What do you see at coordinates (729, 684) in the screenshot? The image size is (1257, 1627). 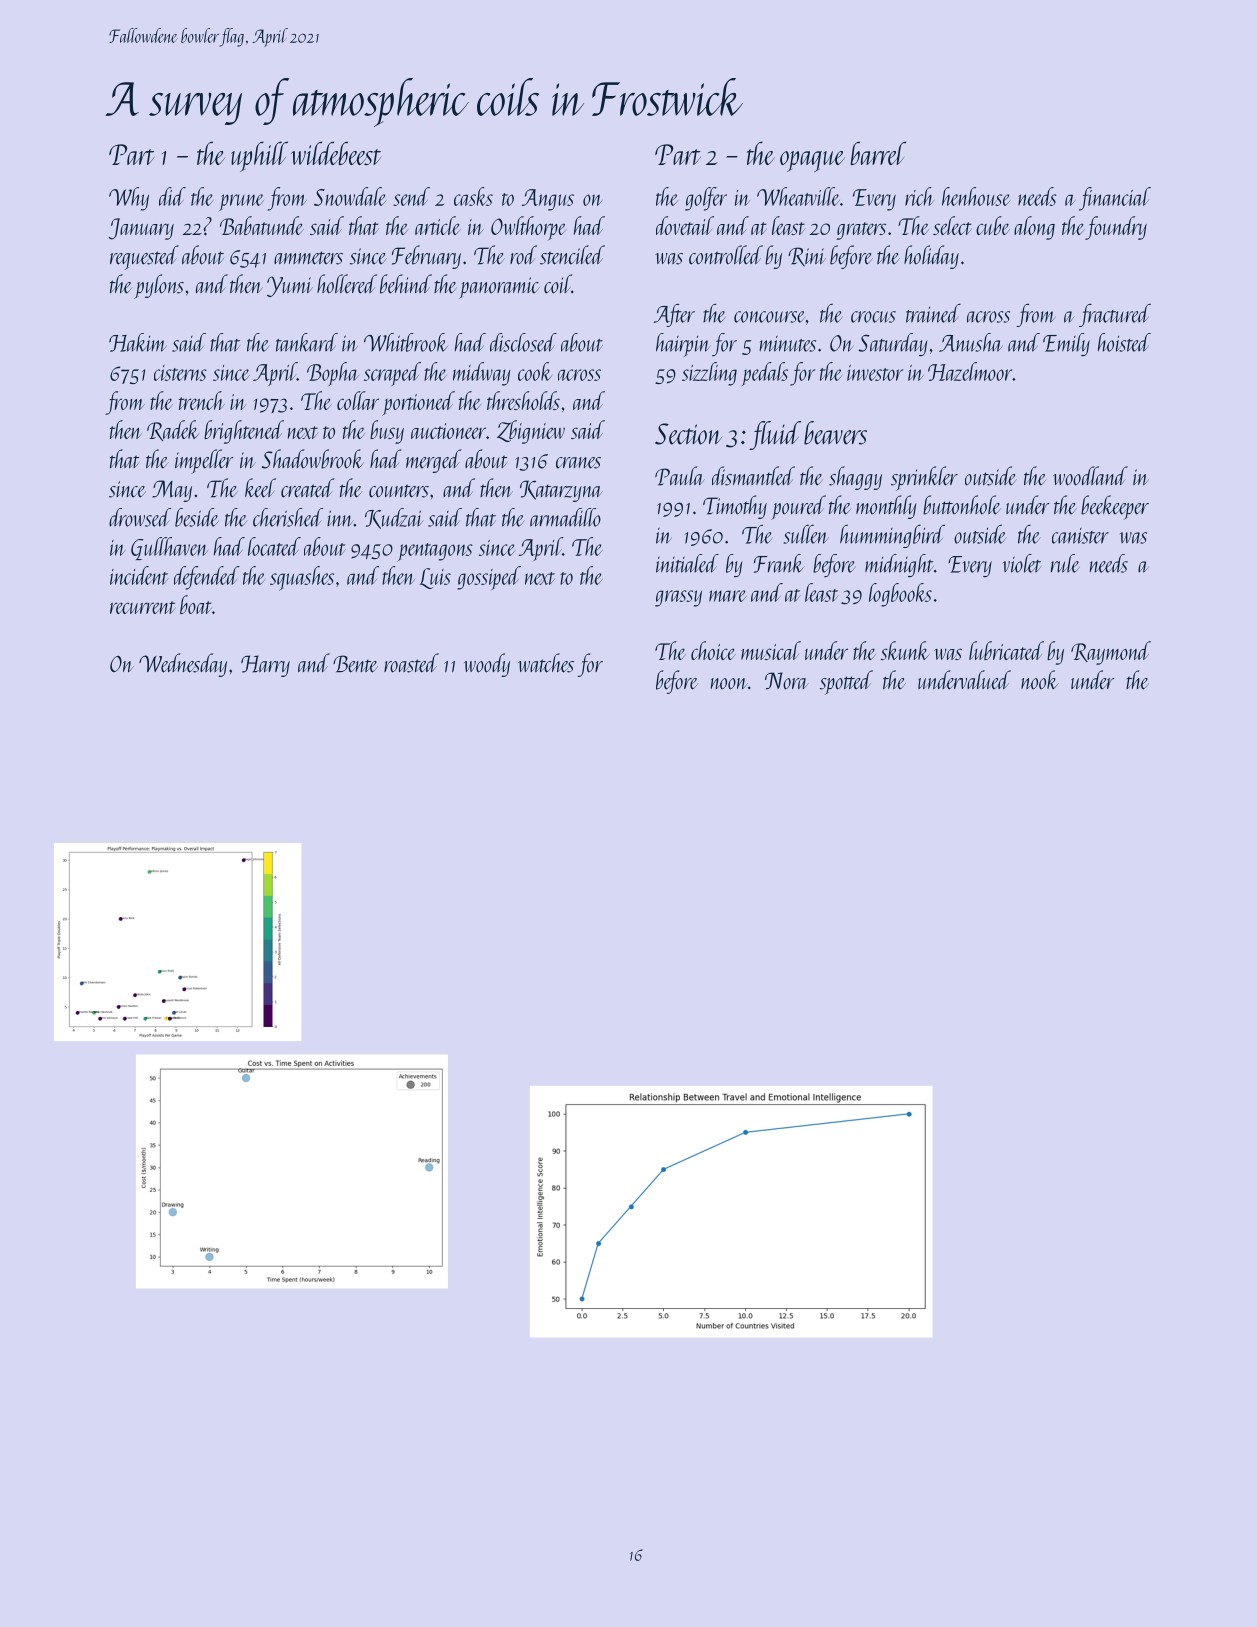 I see `noon` at bounding box center [729, 684].
